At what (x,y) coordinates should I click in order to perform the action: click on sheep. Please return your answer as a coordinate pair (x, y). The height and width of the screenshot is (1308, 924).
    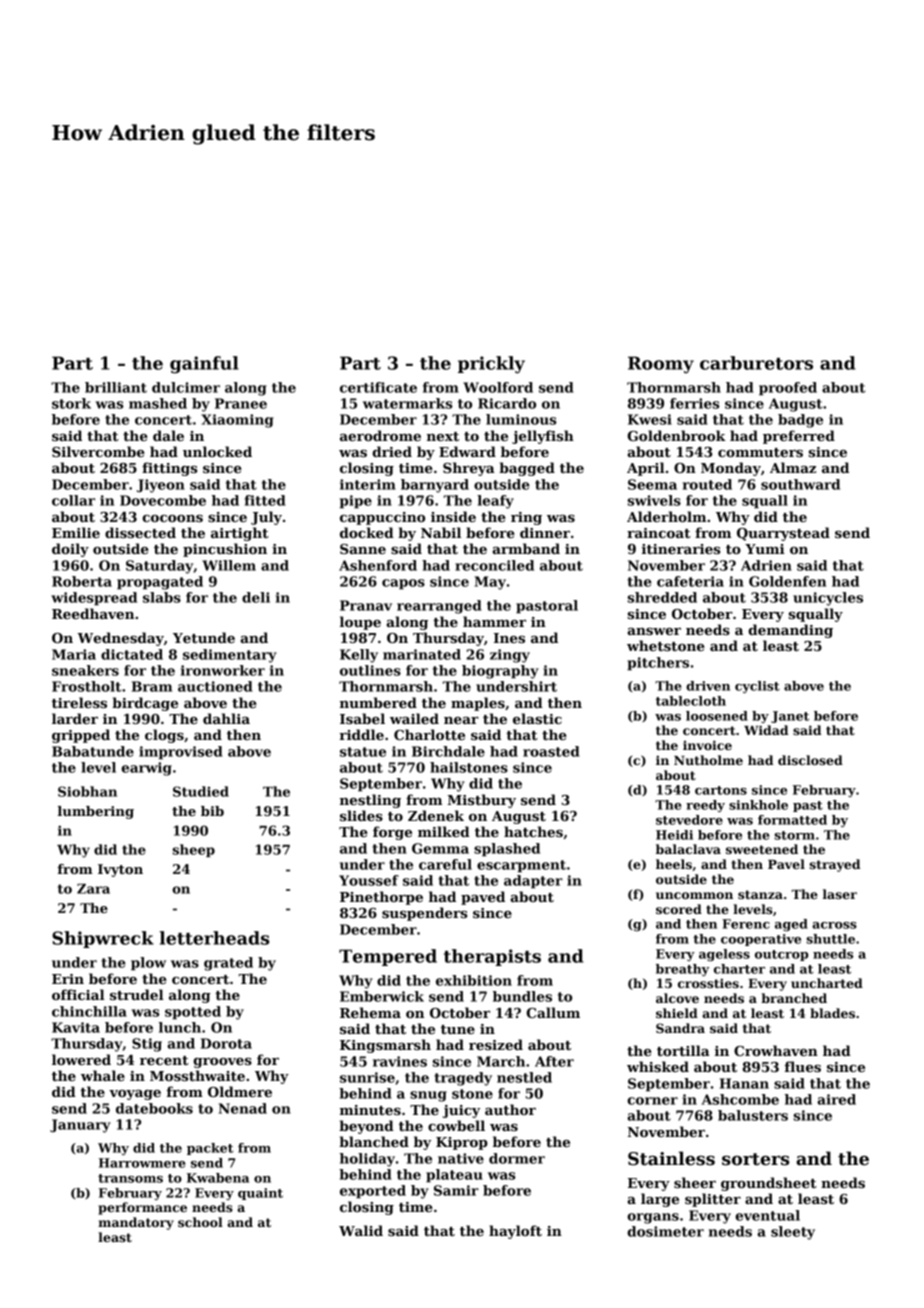
    Looking at the image, I should click on (193, 850).
